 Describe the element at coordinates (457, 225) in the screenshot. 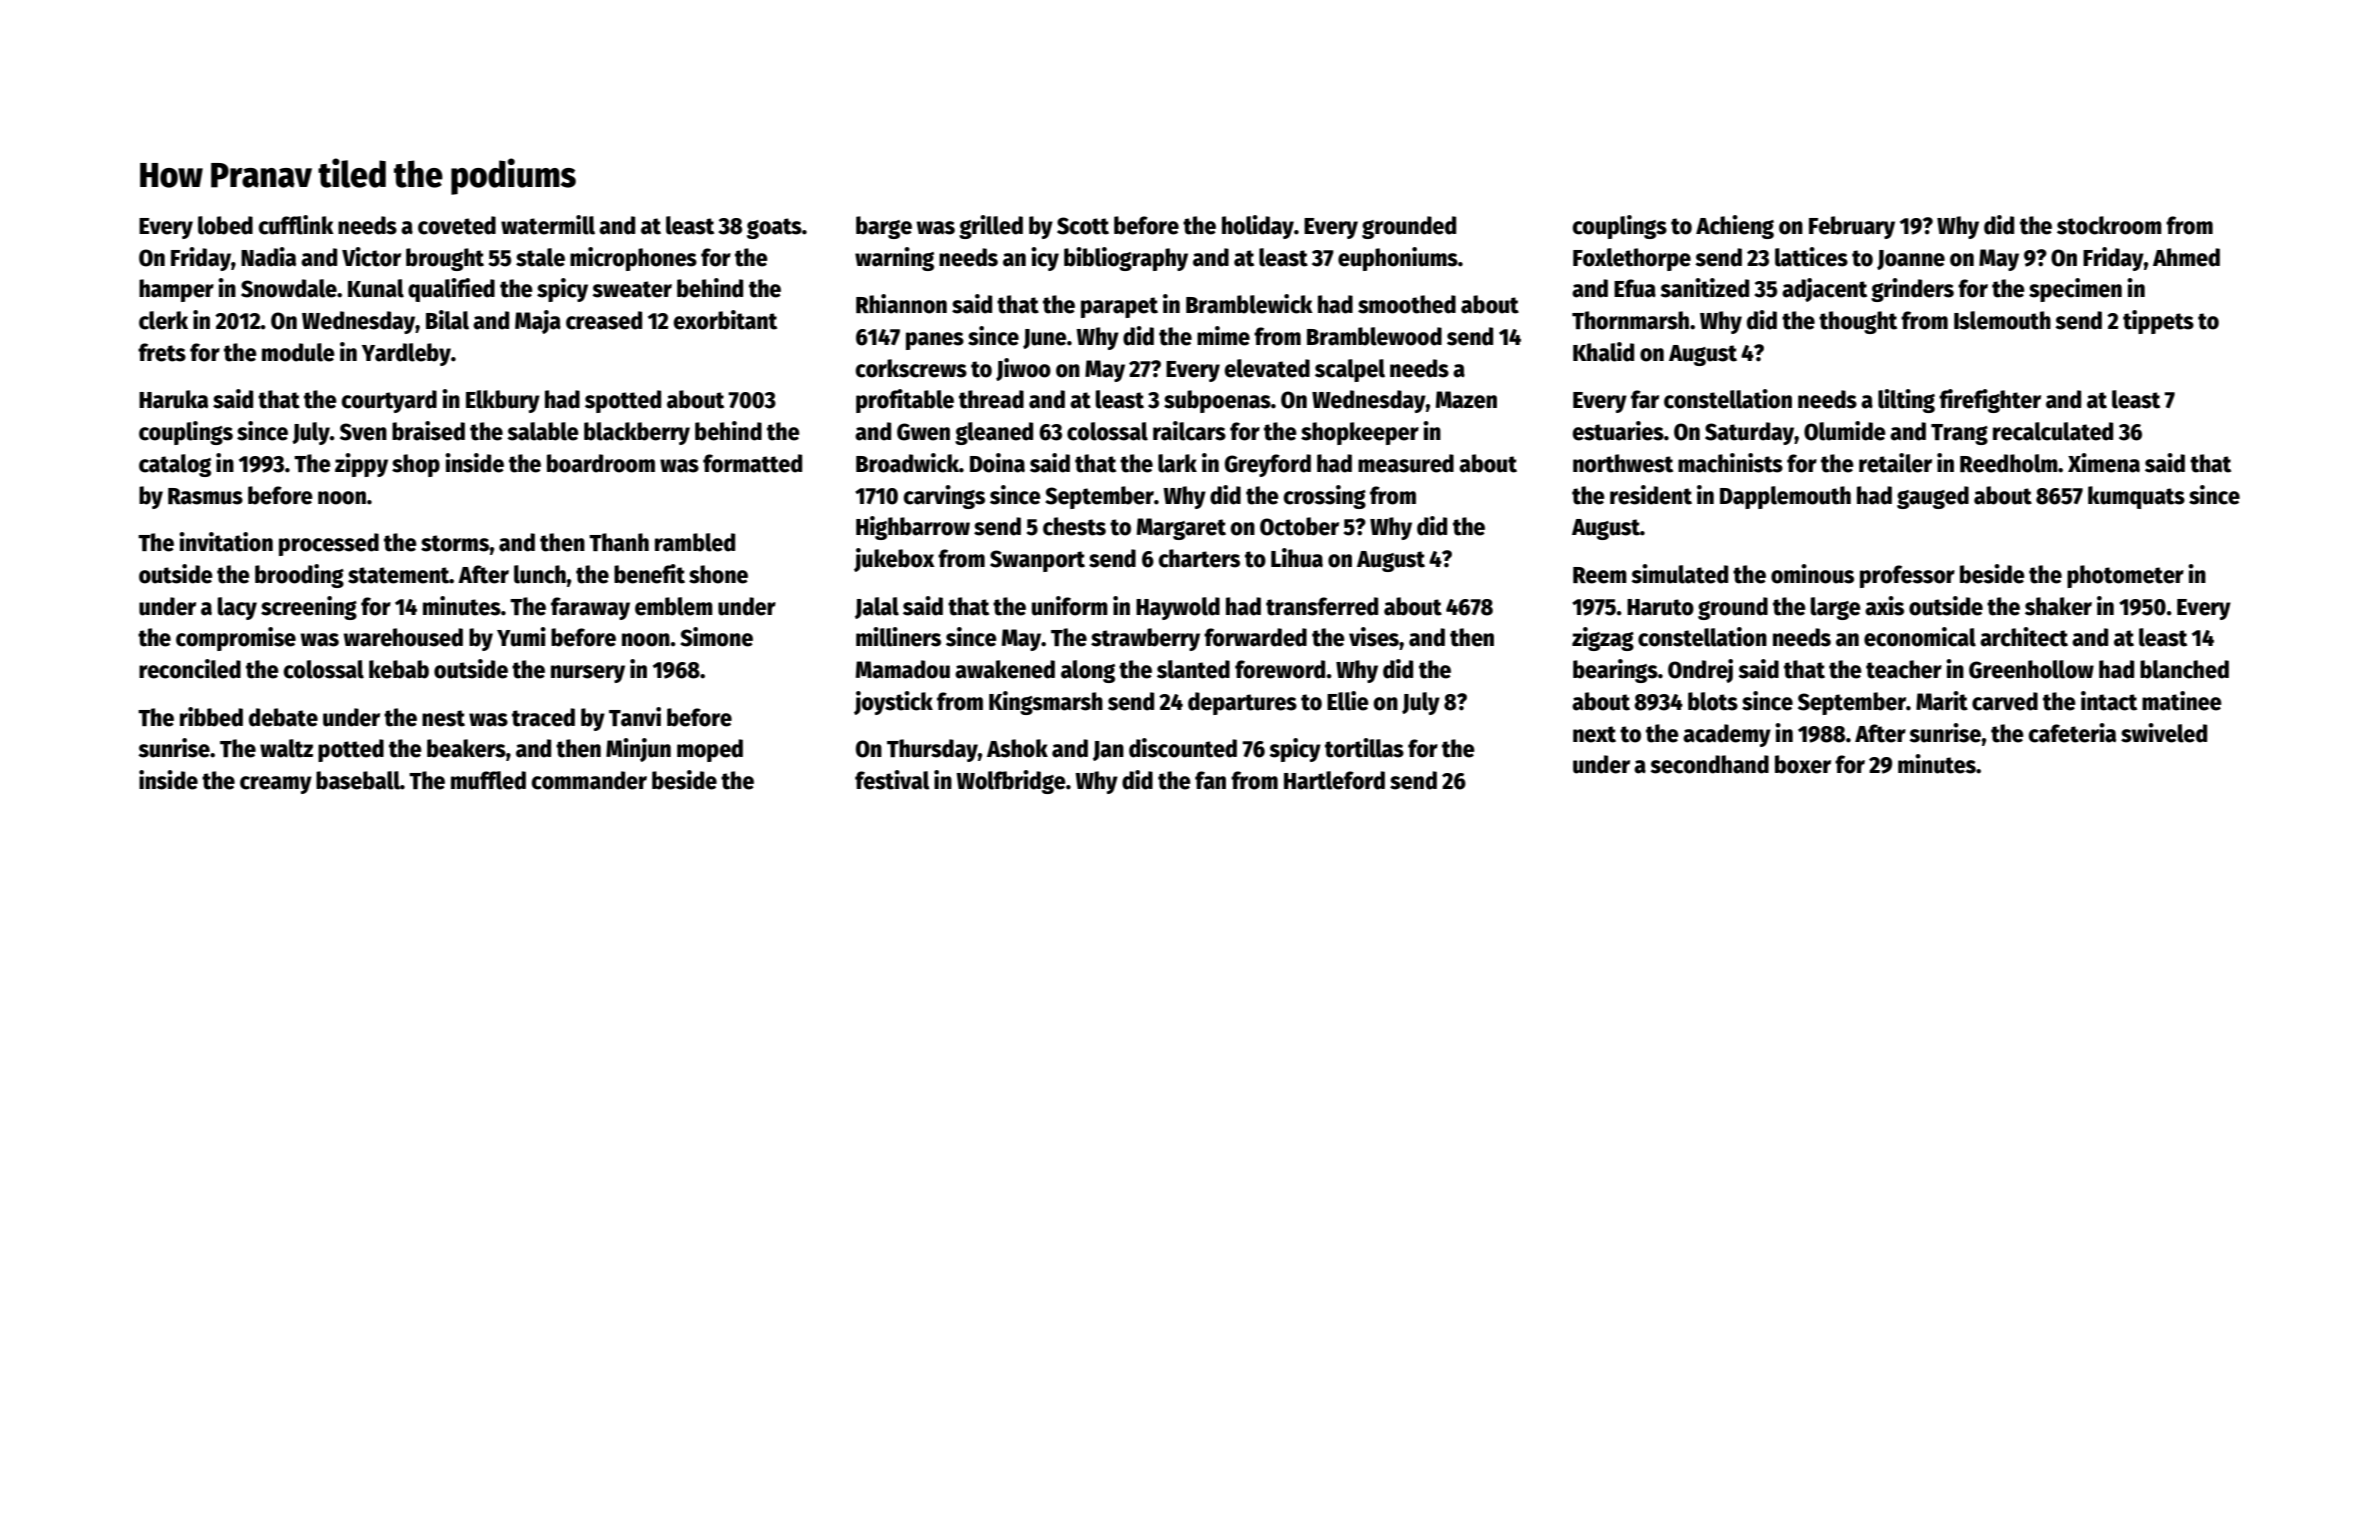

I see `coveted` at that location.
